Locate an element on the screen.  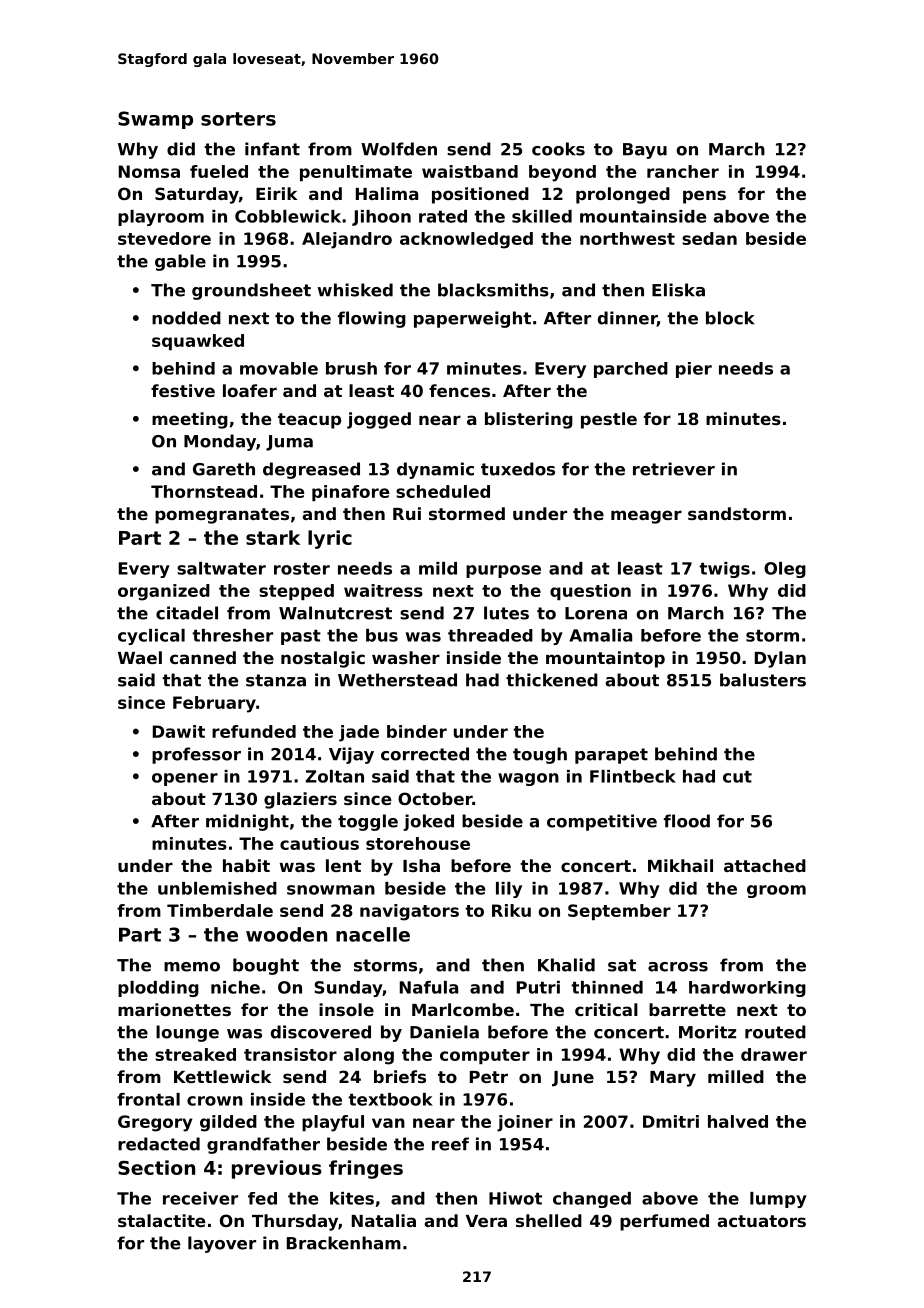
retriever is located at coordinates (674, 469).
